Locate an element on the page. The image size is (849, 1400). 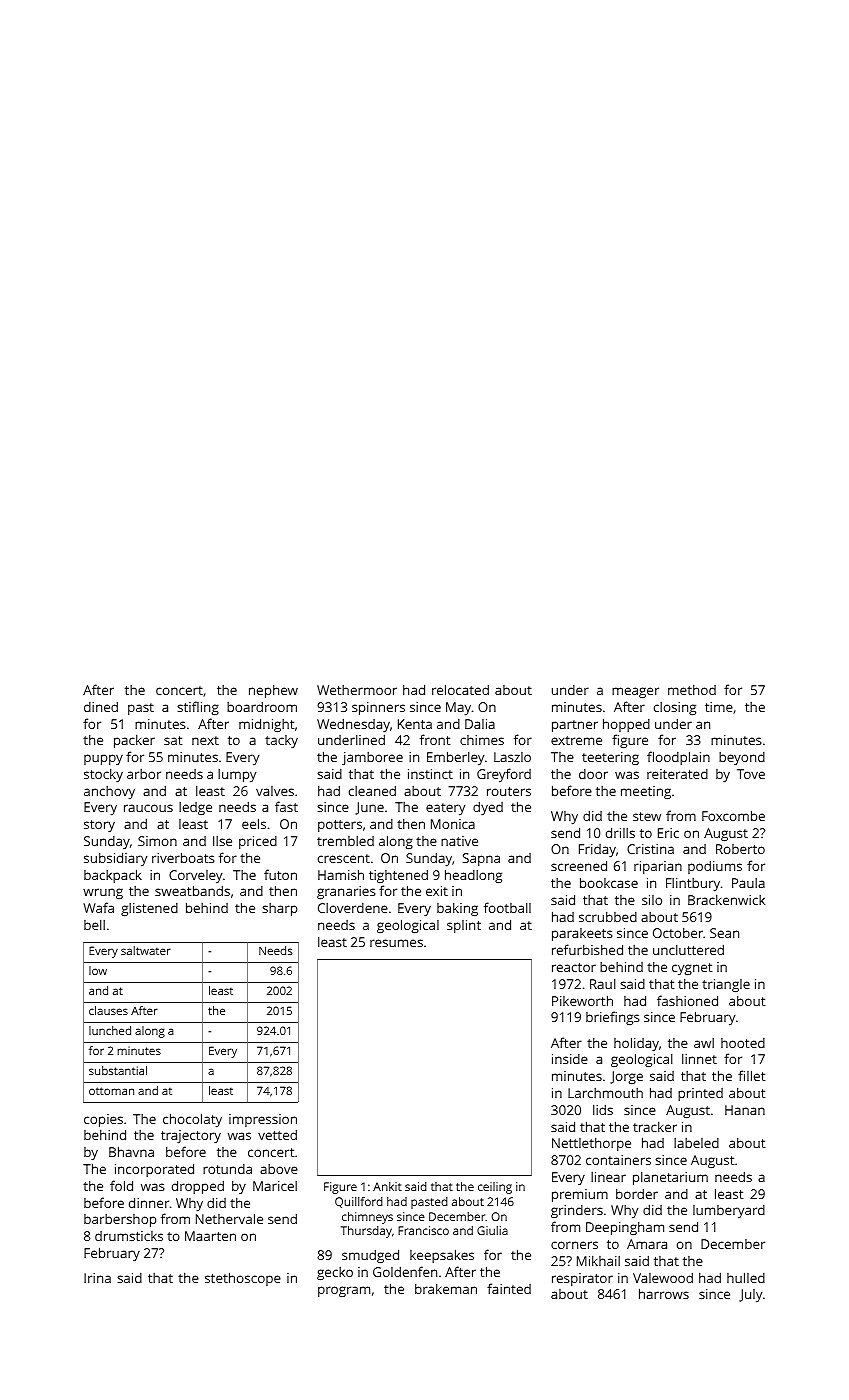
splint is located at coordinates (464, 926).
